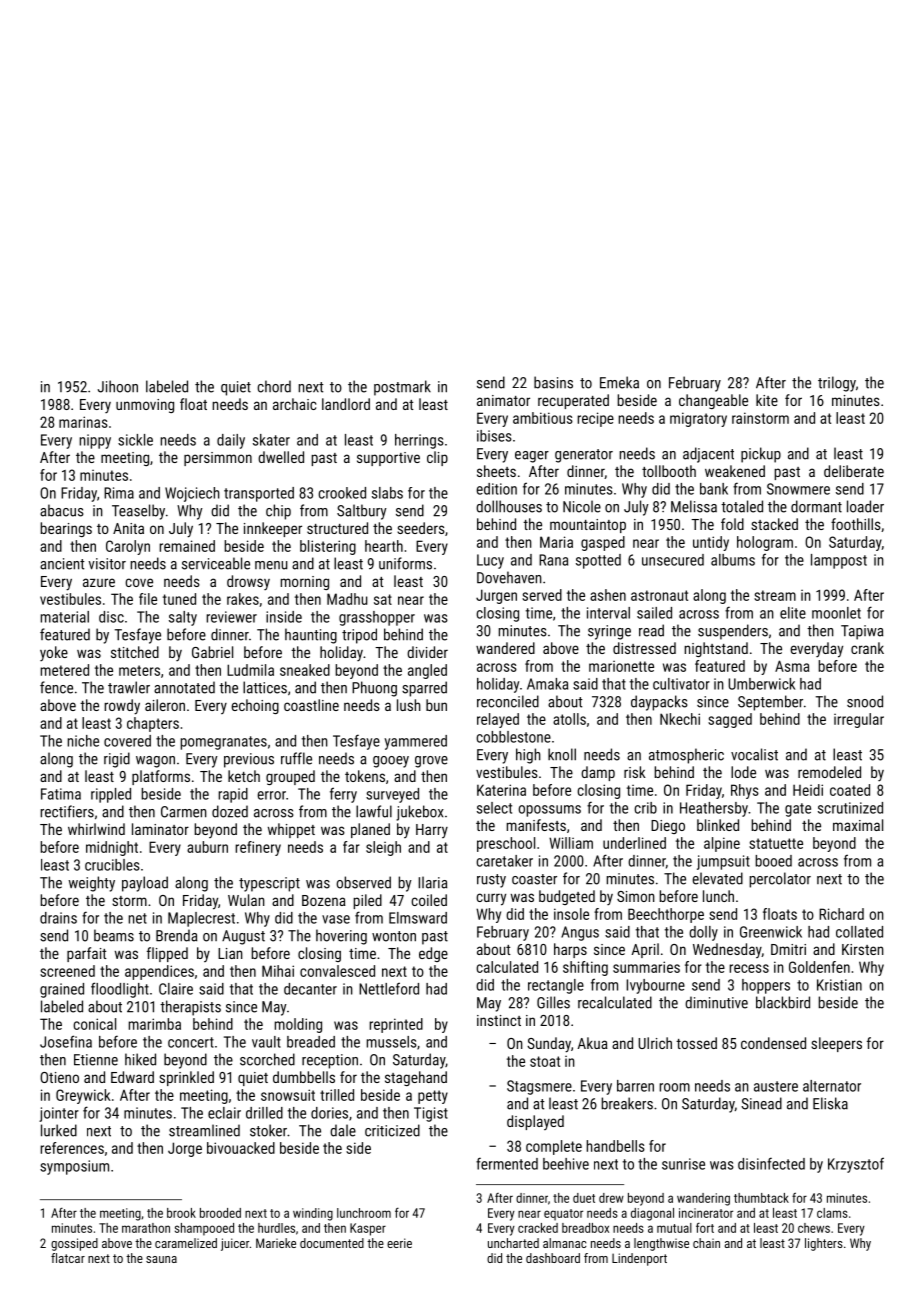 The width and height of the page is (924, 1308). I want to click on bun, so click(436, 705).
